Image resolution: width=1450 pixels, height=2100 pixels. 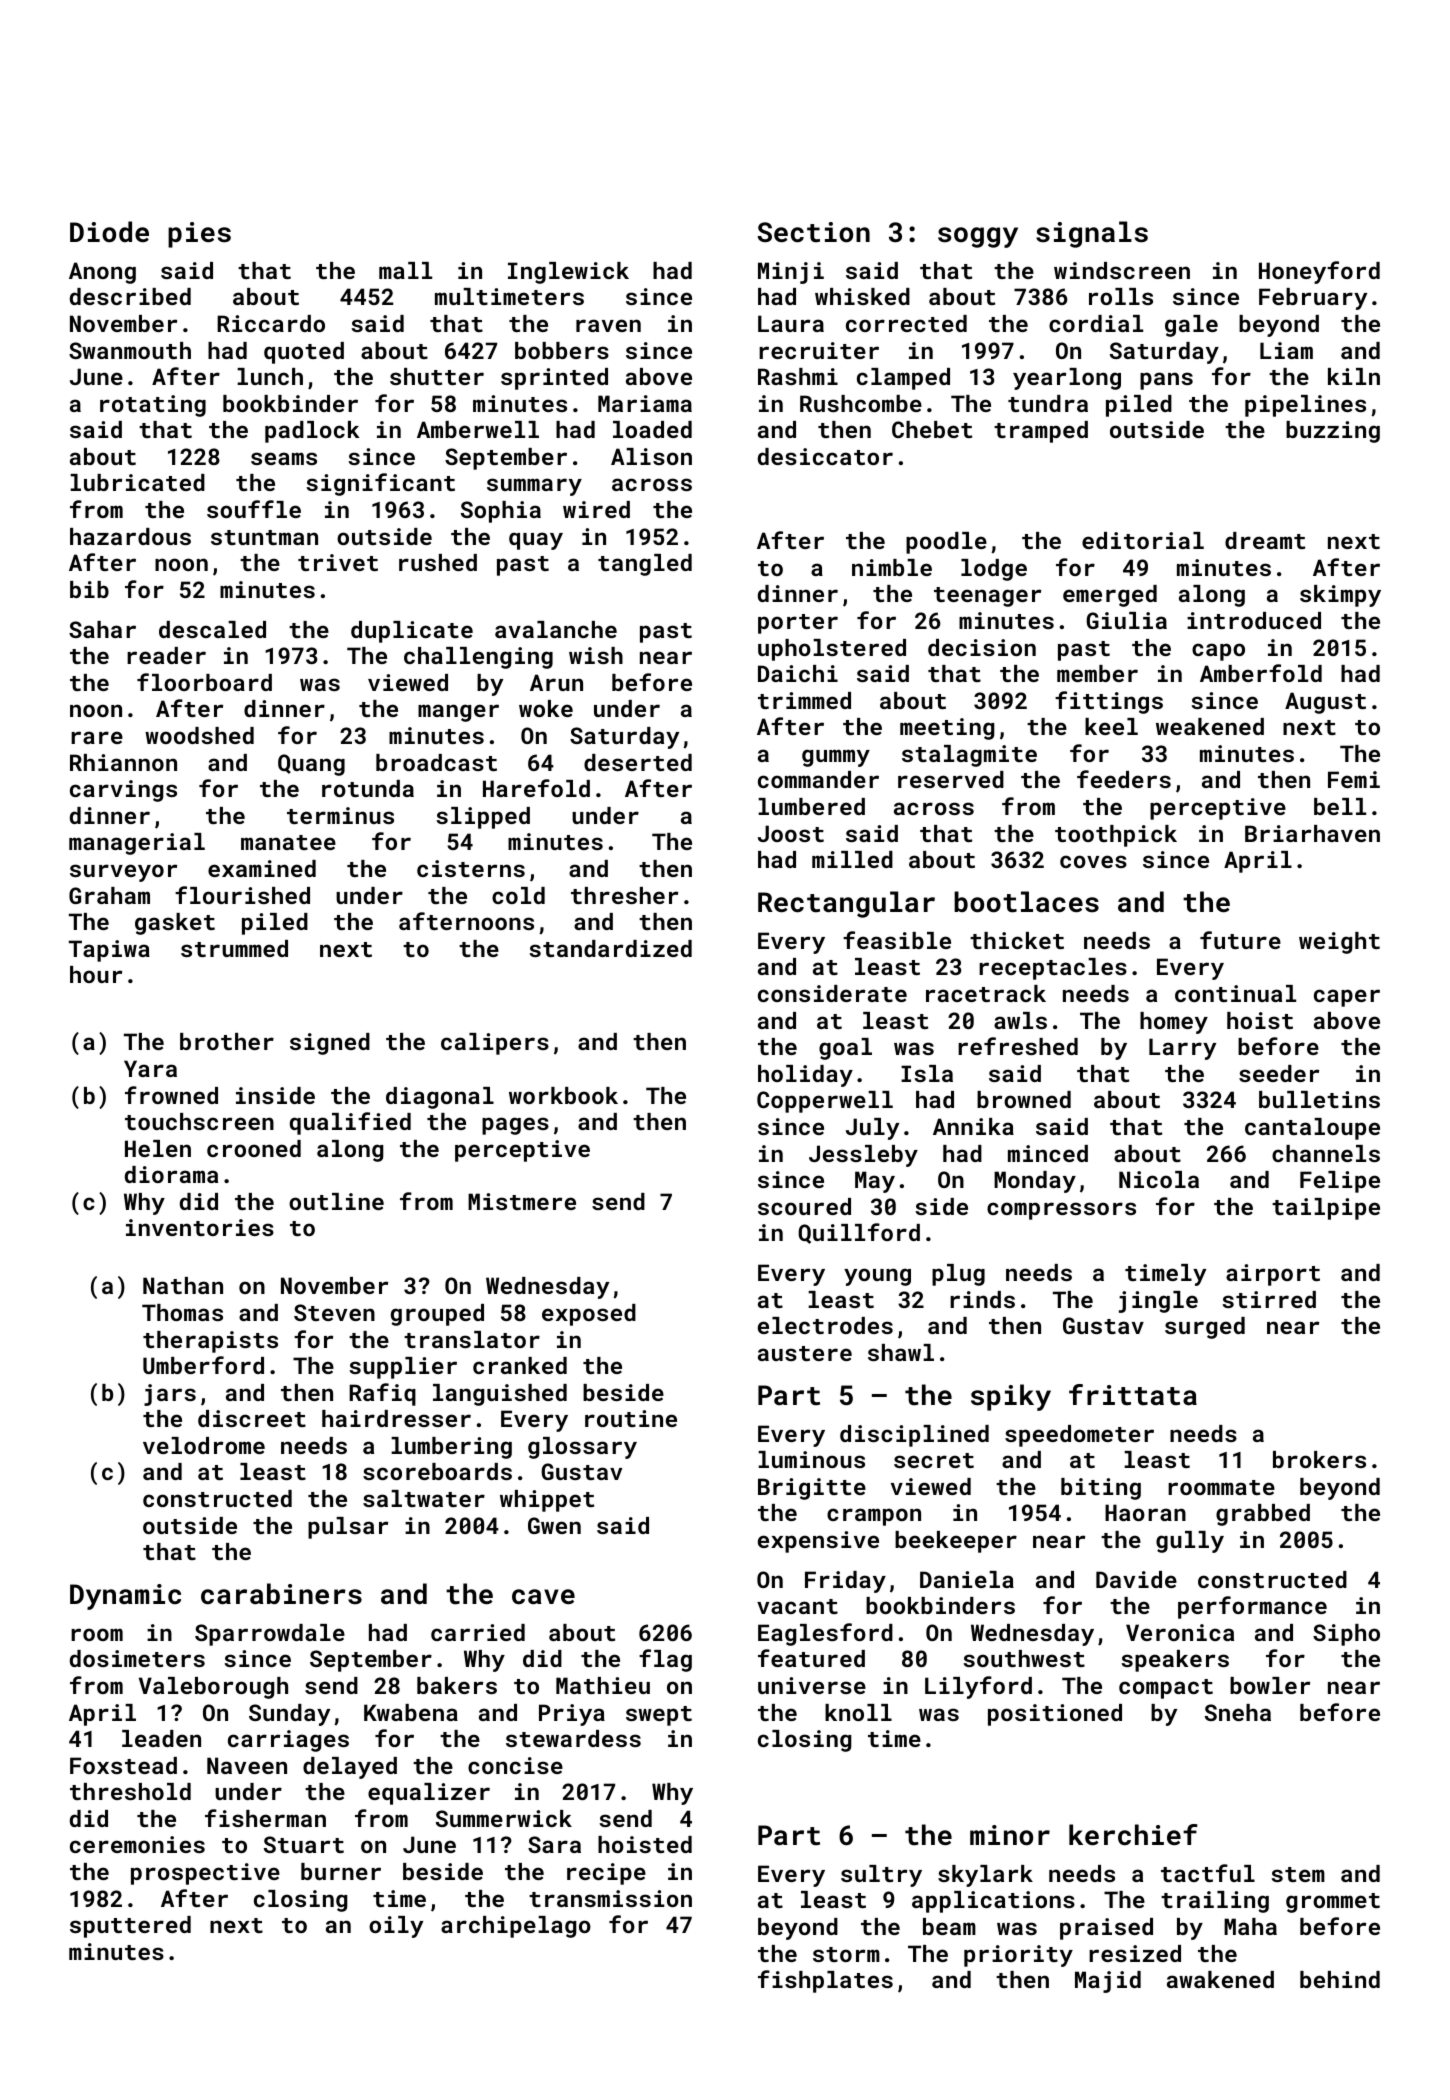 I want to click on rushed, so click(x=438, y=562).
